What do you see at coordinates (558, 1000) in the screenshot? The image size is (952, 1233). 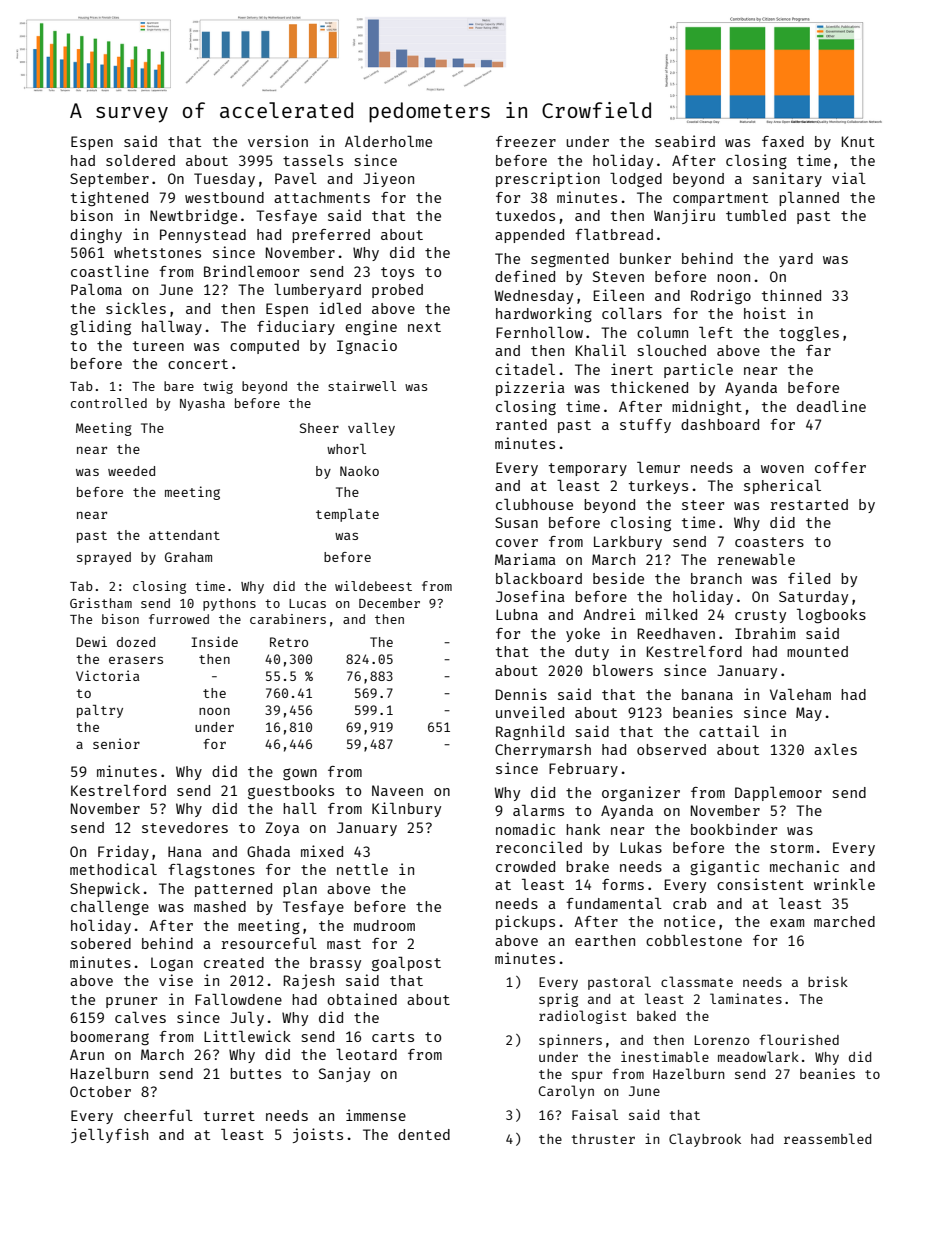 I see `sprig` at bounding box center [558, 1000].
